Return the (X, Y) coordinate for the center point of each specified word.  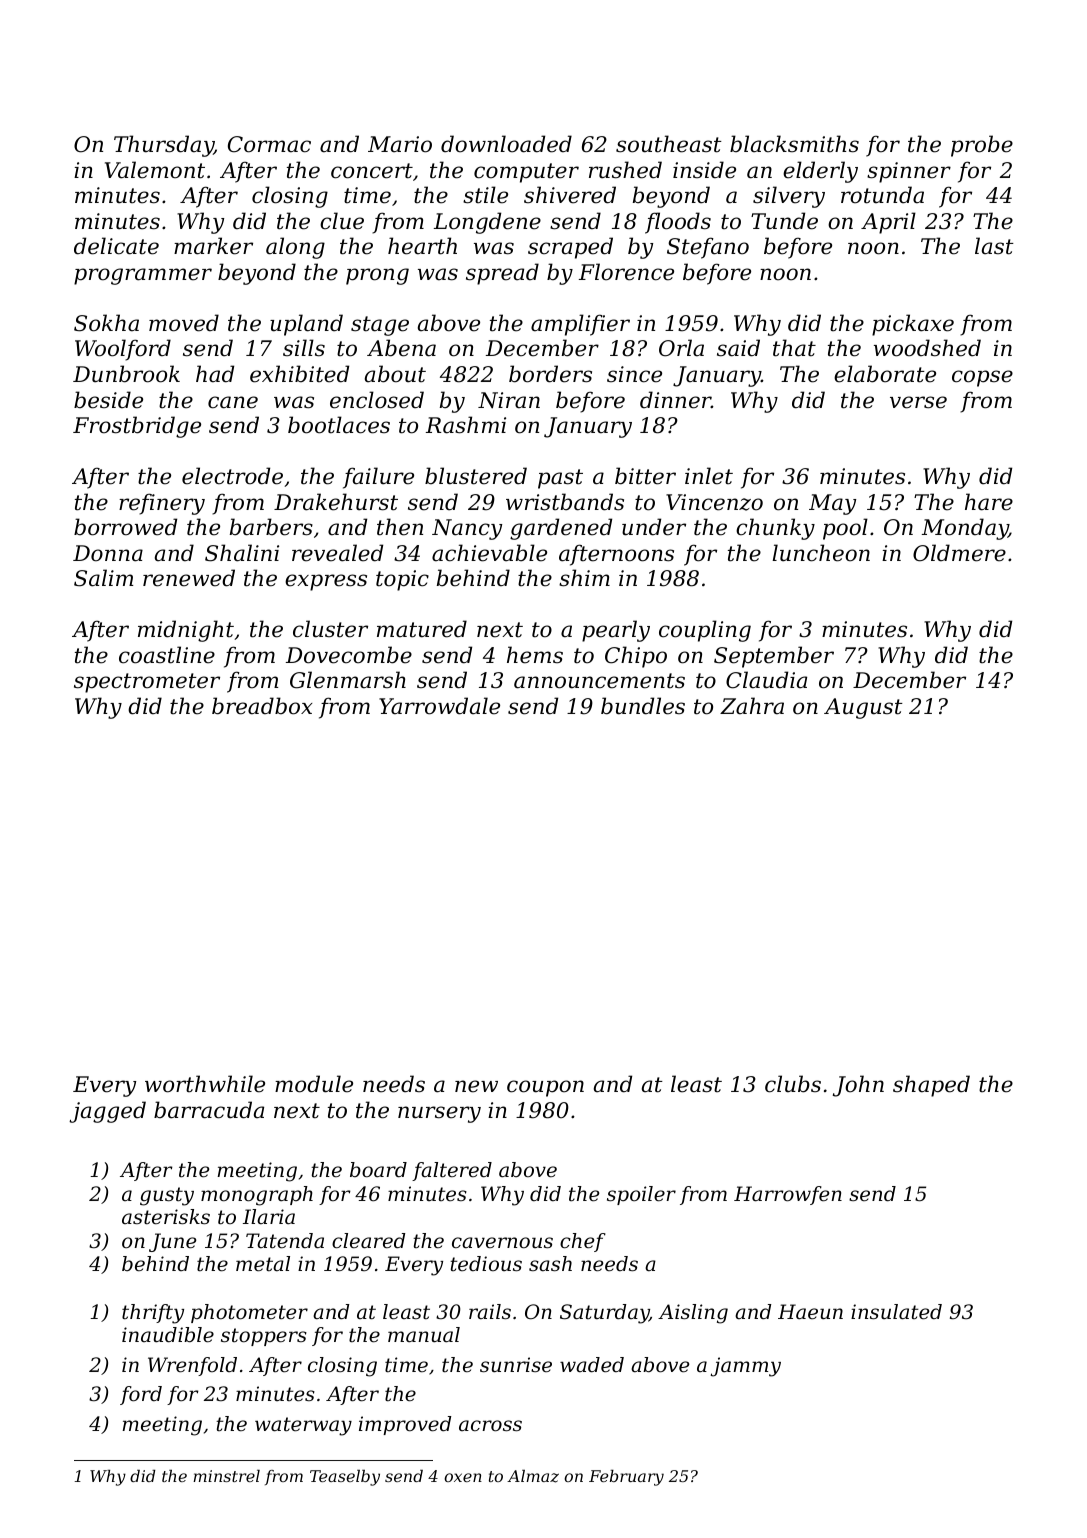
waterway (303, 1426)
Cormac (269, 144)
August (863, 708)
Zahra (752, 706)
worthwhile (205, 1084)
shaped (931, 1086)
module (314, 1084)
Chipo (636, 657)
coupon (545, 1088)
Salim (103, 578)
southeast (669, 144)
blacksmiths (794, 144)
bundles (643, 706)
